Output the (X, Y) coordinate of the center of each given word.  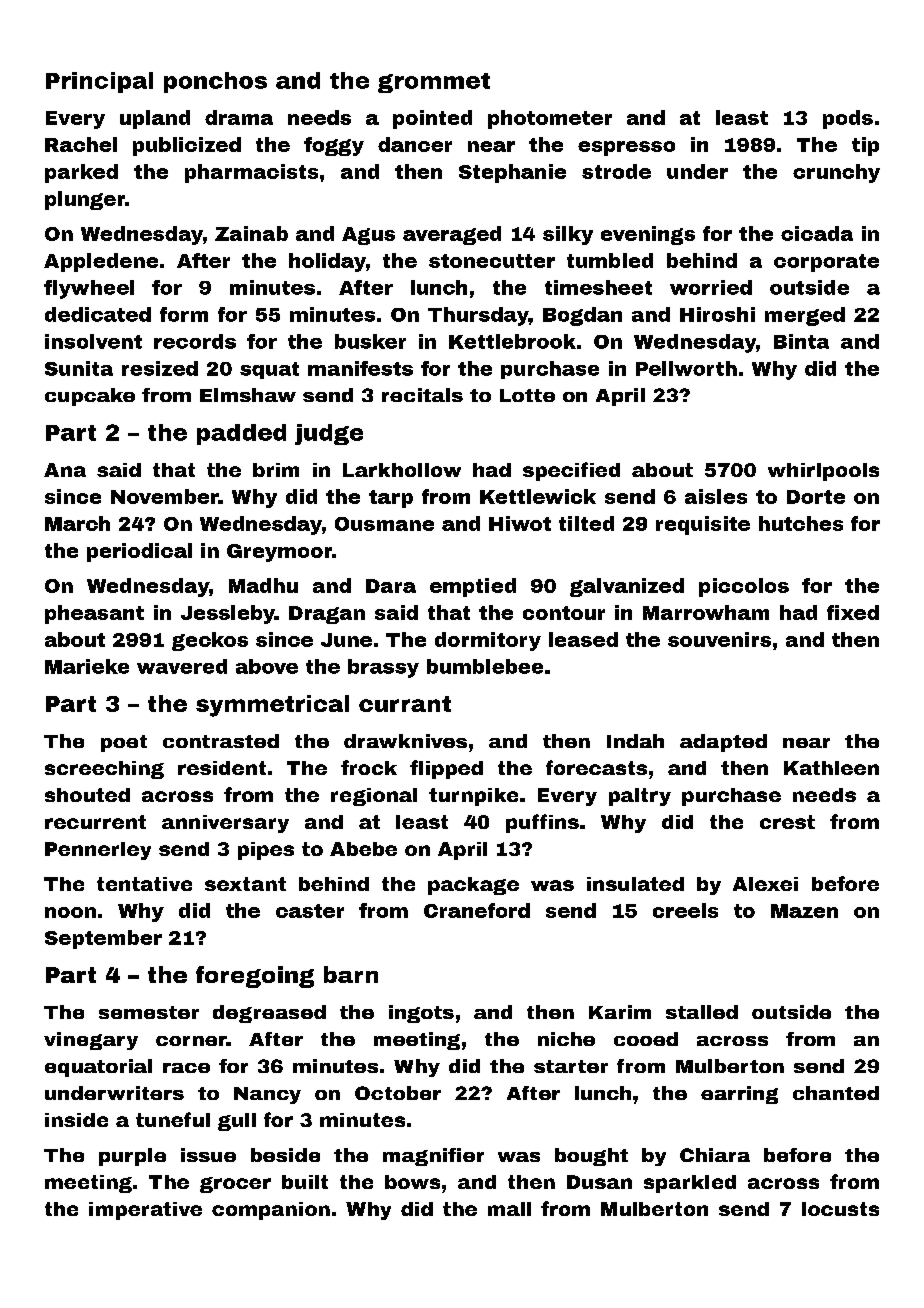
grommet (434, 83)
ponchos (215, 82)
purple (132, 1157)
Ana (65, 470)
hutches (801, 523)
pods (848, 119)
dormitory (488, 641)
